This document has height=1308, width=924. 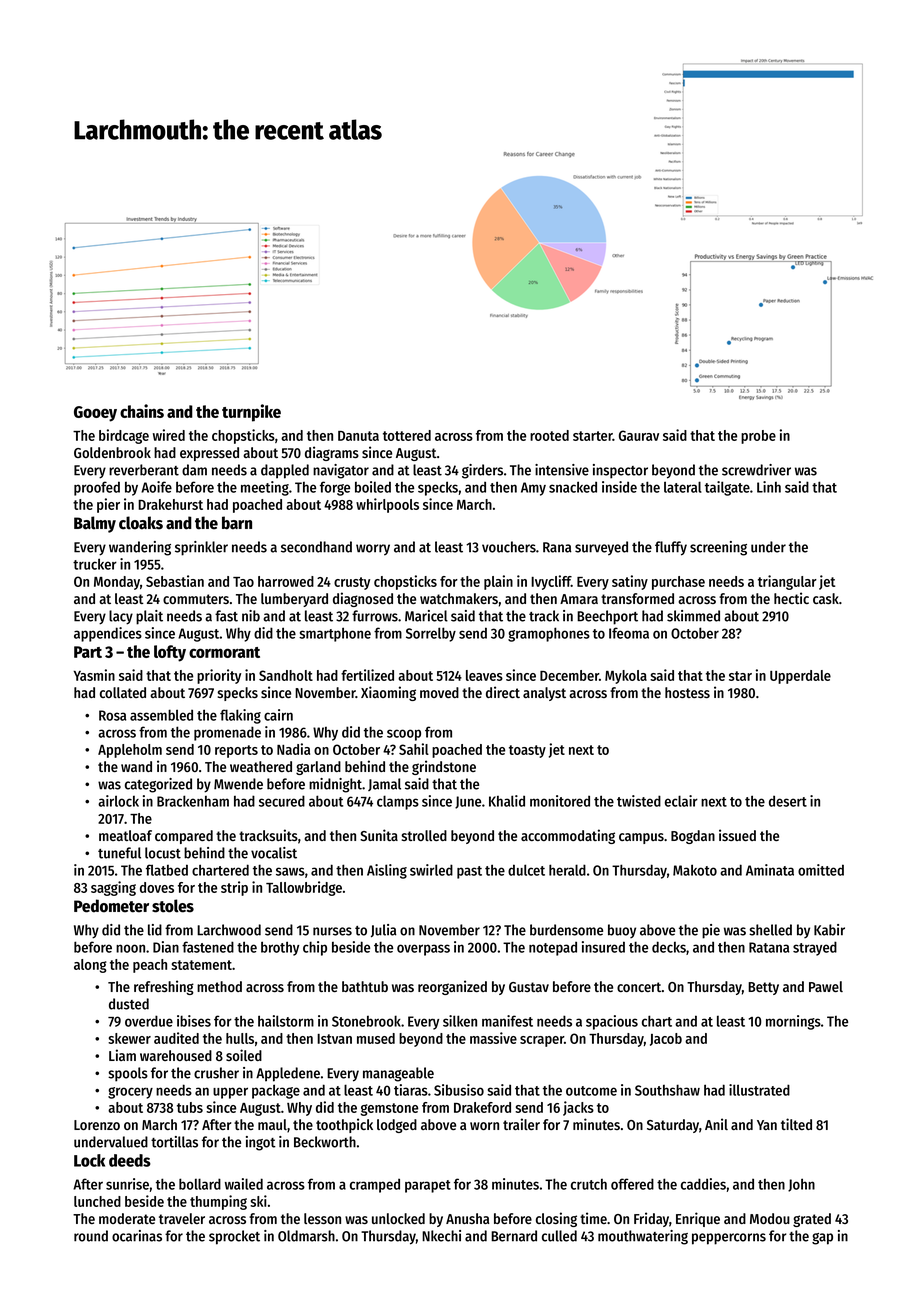 I want to click on peppercorns, so click(x=729, y=1239).
